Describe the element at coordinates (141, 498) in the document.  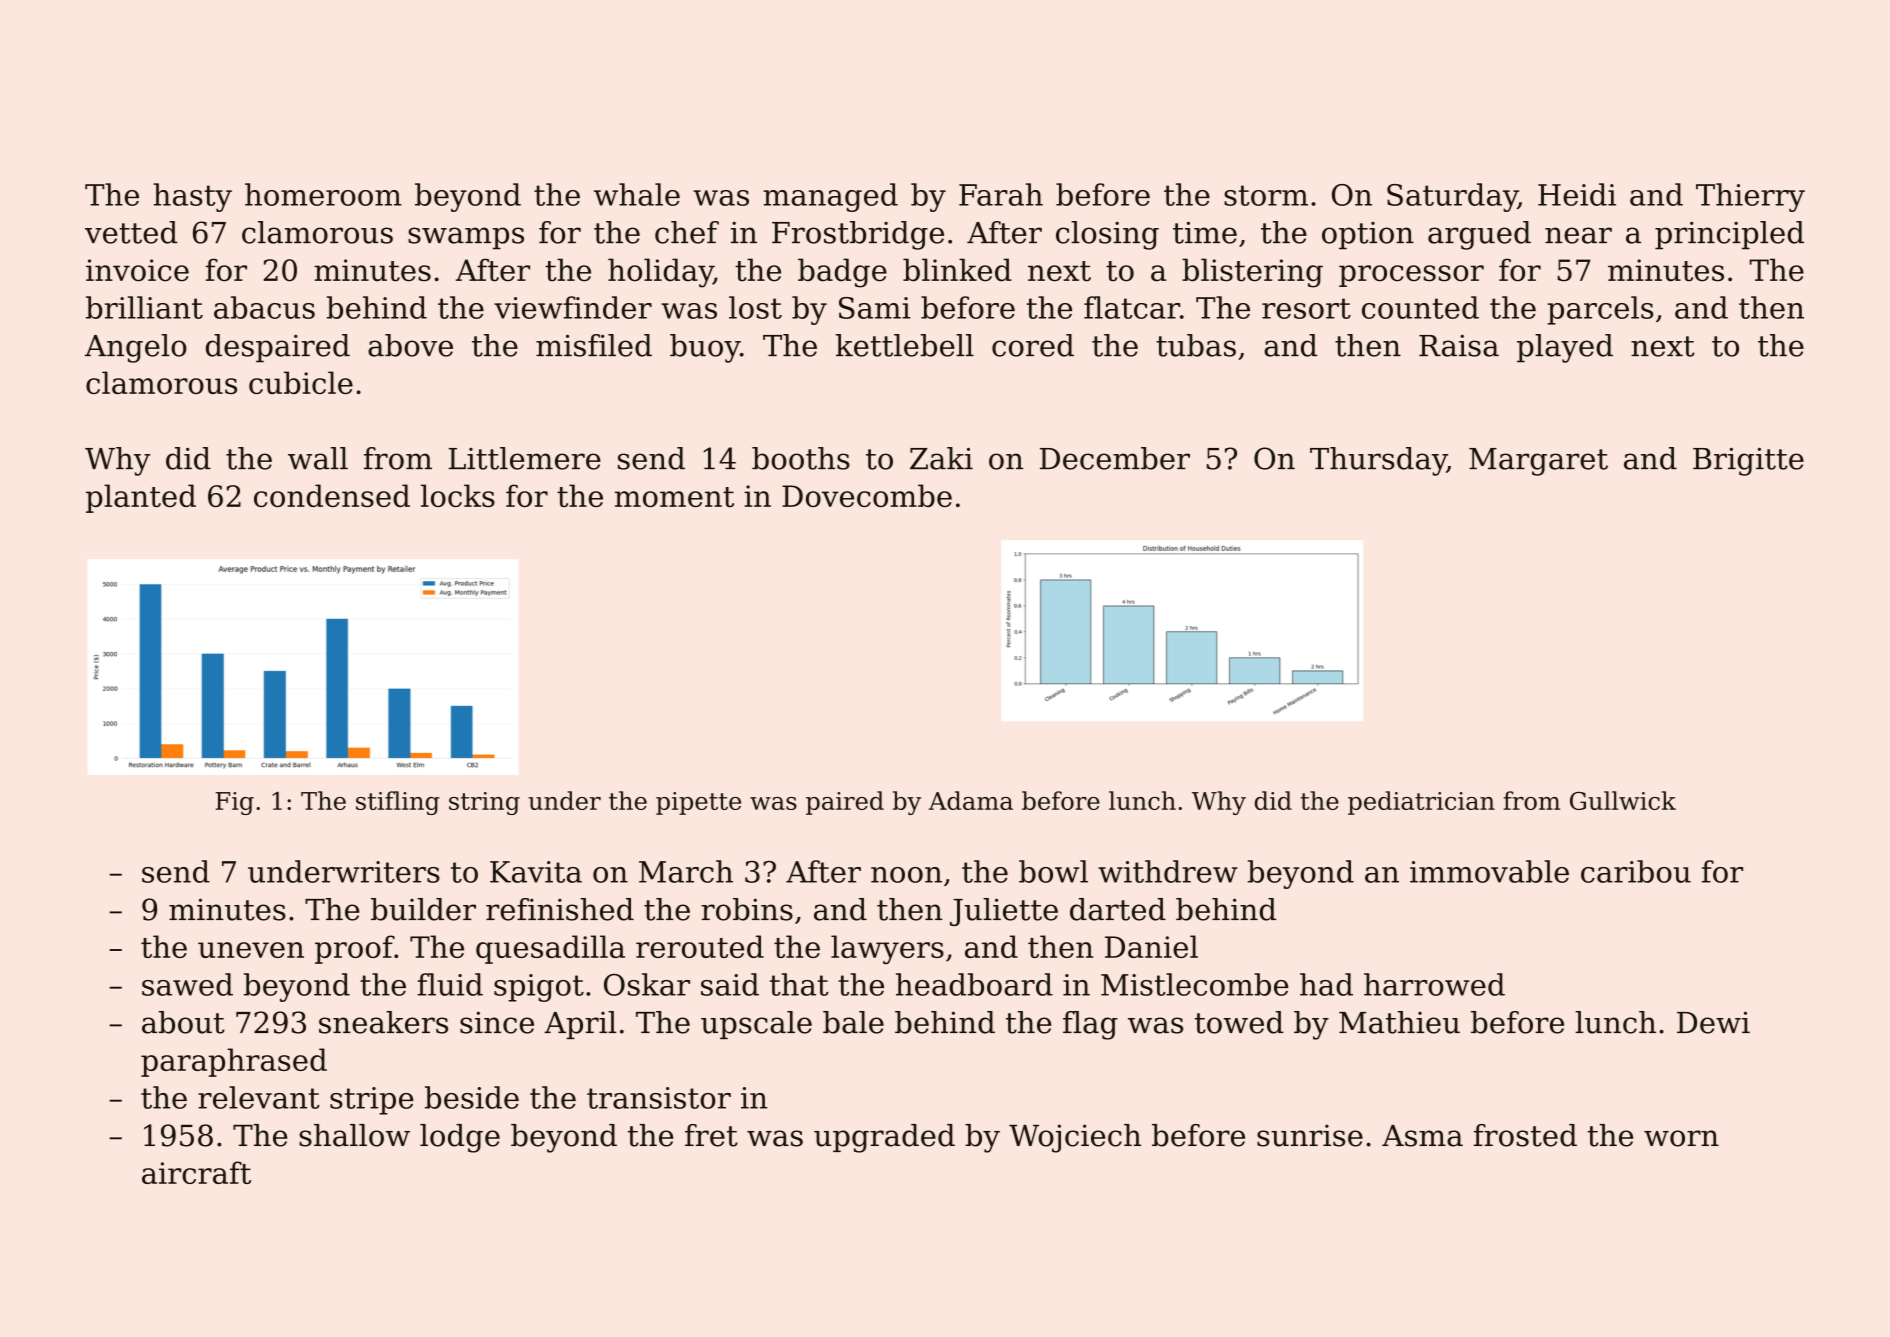
I see `planted` at that location.
